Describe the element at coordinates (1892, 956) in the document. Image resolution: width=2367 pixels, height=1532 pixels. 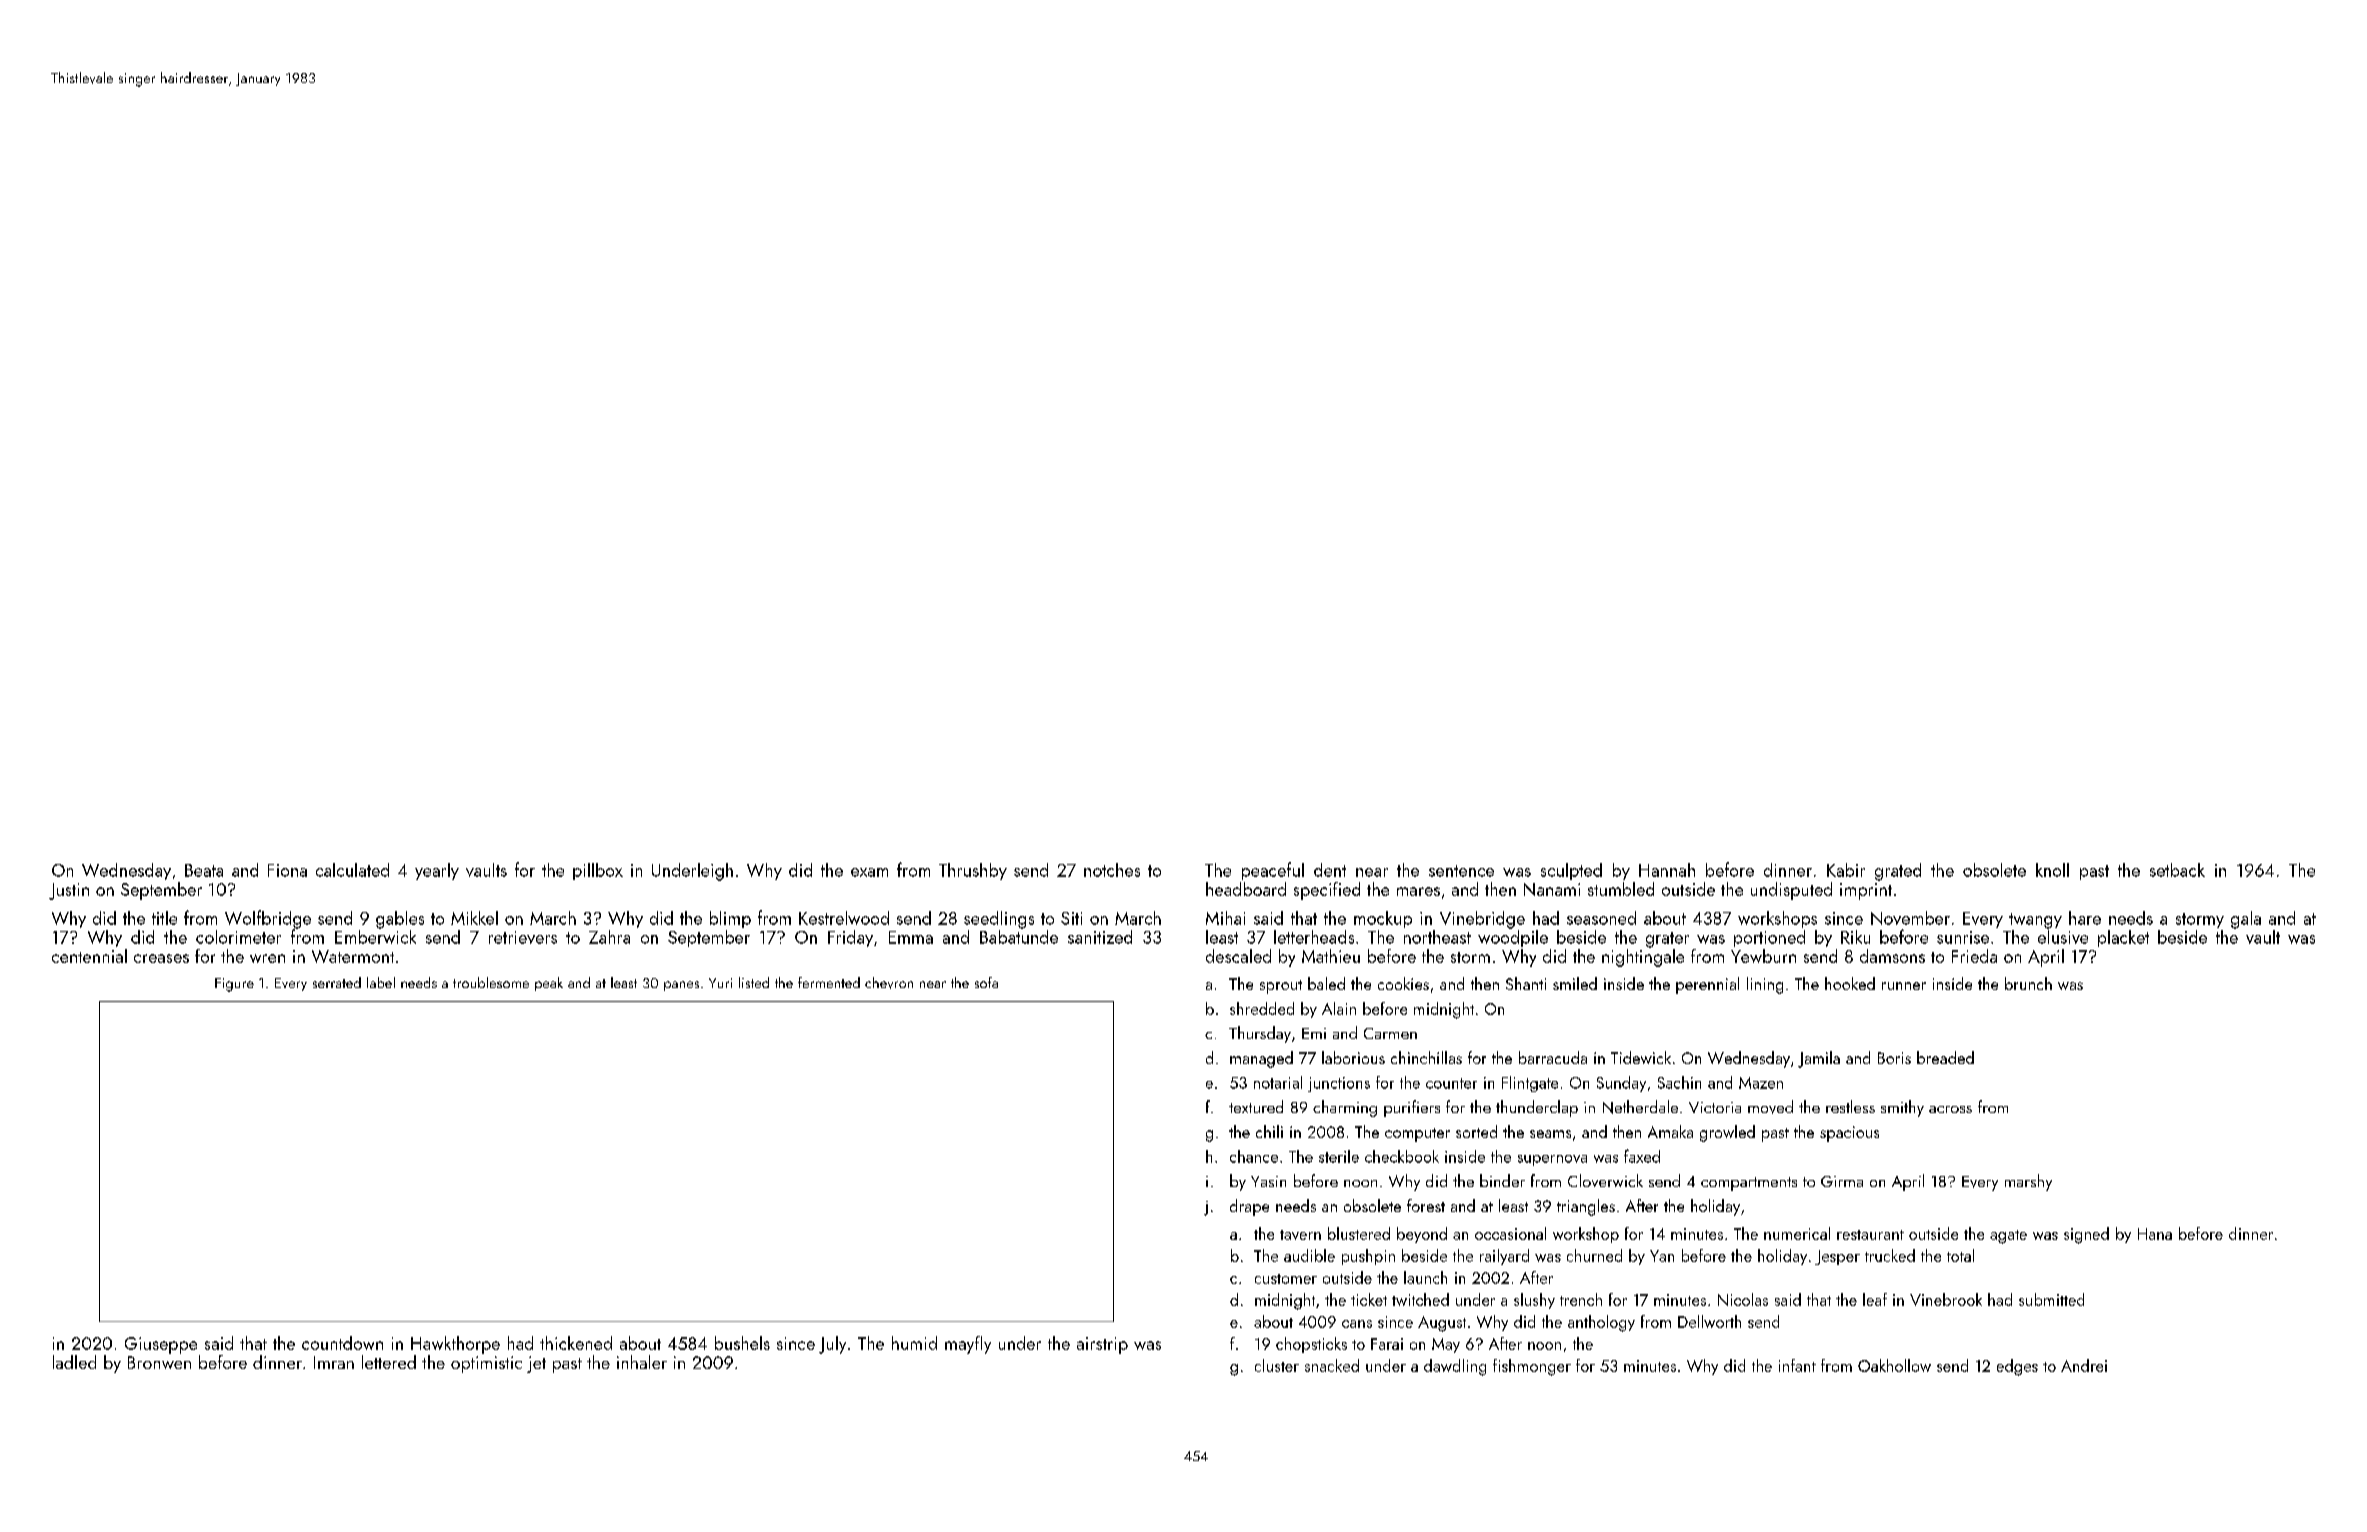
I see `damsons` at that location.
